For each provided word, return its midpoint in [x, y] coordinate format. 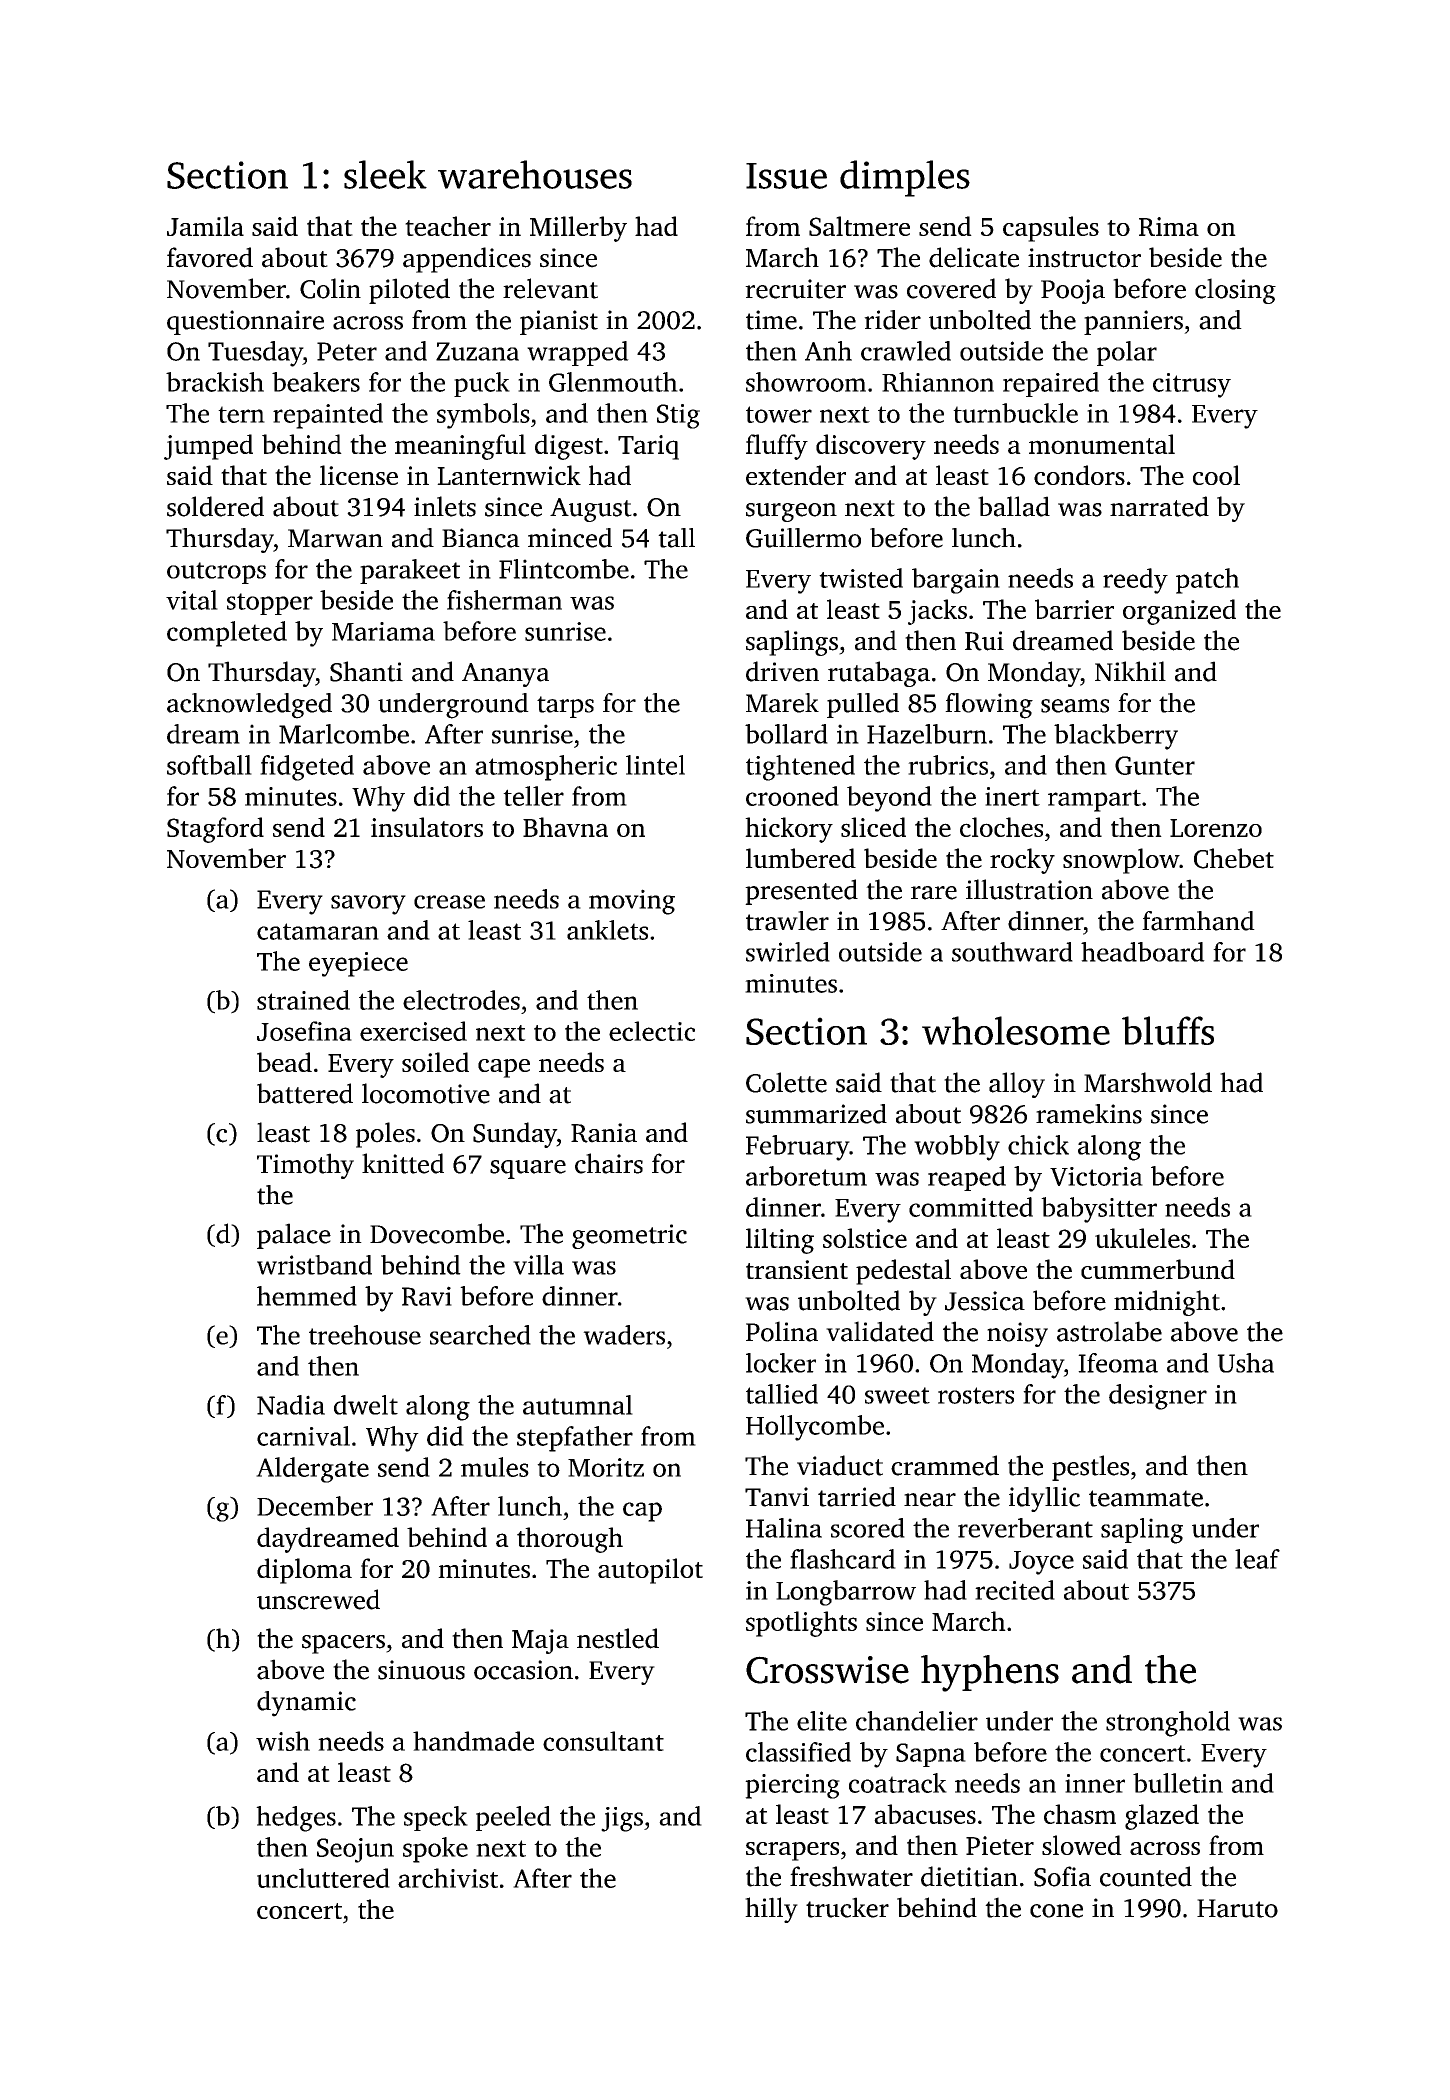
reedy [1135, 581]
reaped [967, 1178]
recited [1015, 1590]
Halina [784, 1528]
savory [368, 905]
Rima [1169, 226]
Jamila [205, 226]
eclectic [652, 1031]
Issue [786, 176]
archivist [448, 1878]
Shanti [366, 671]
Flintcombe [564, 569]
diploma [304, 1571]
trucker [847, 1907]
